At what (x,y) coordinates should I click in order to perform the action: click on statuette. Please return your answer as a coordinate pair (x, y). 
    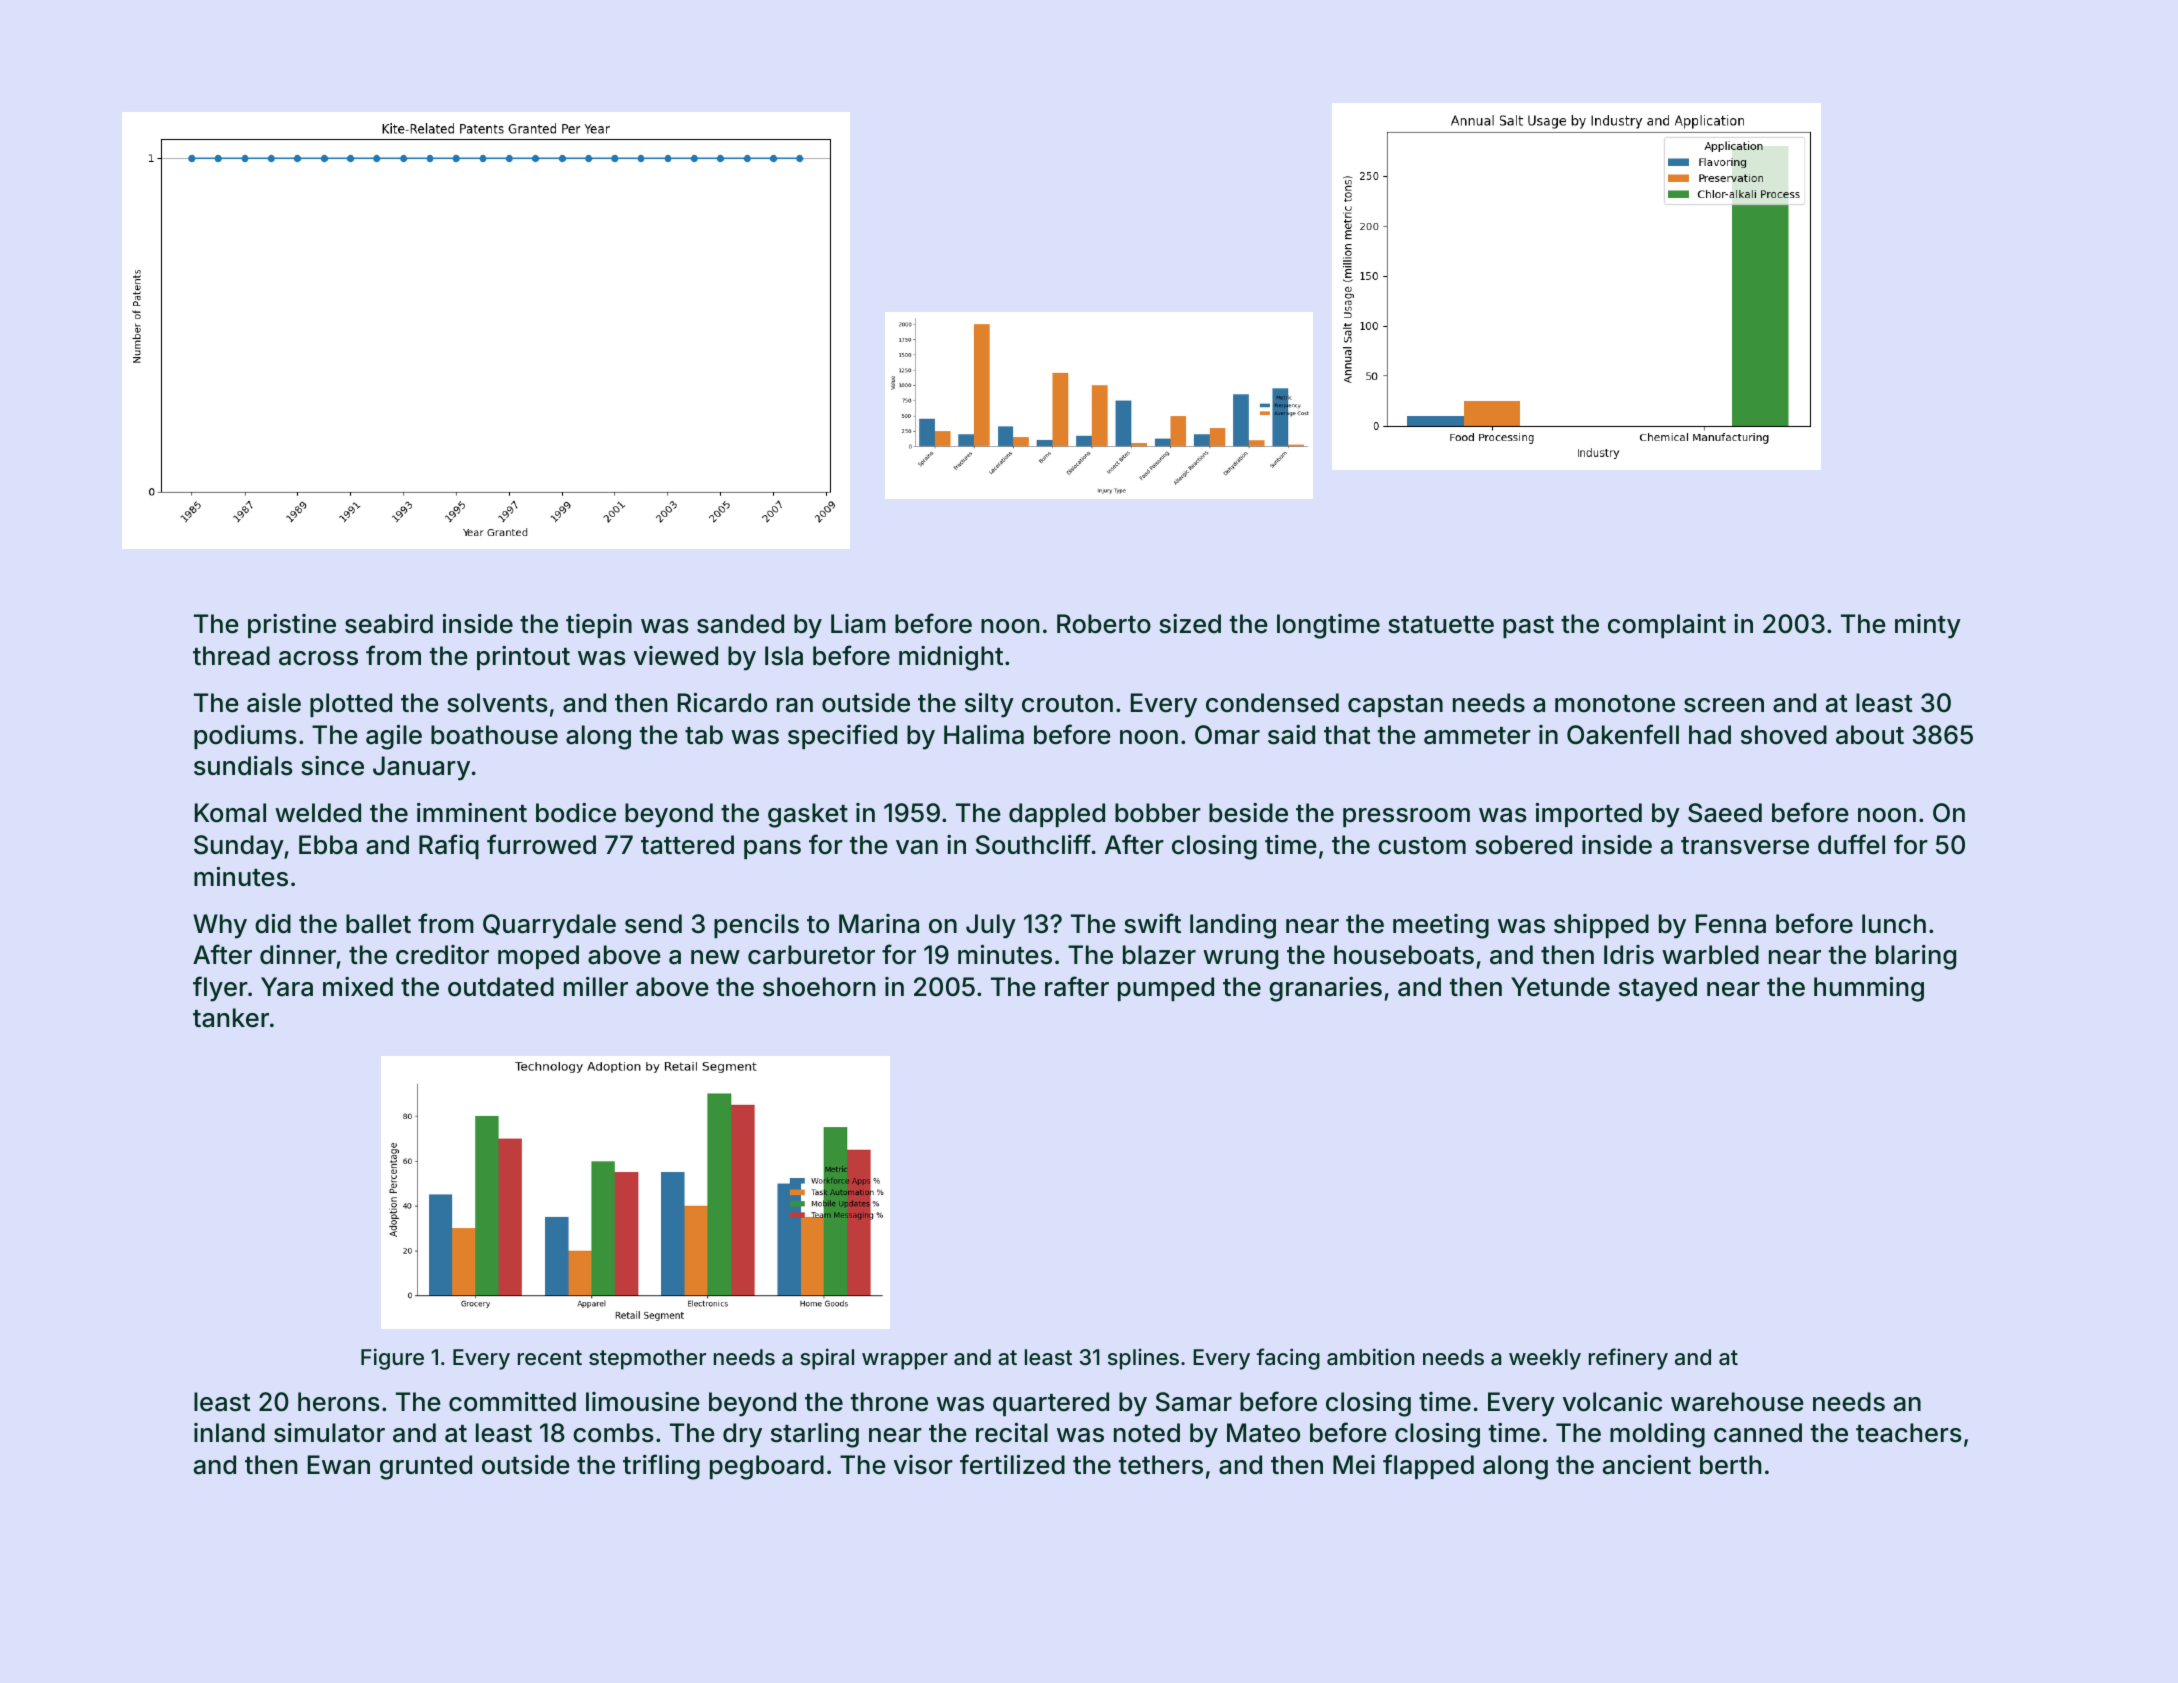
    Looking at the image, I should click on (1441, 625).
